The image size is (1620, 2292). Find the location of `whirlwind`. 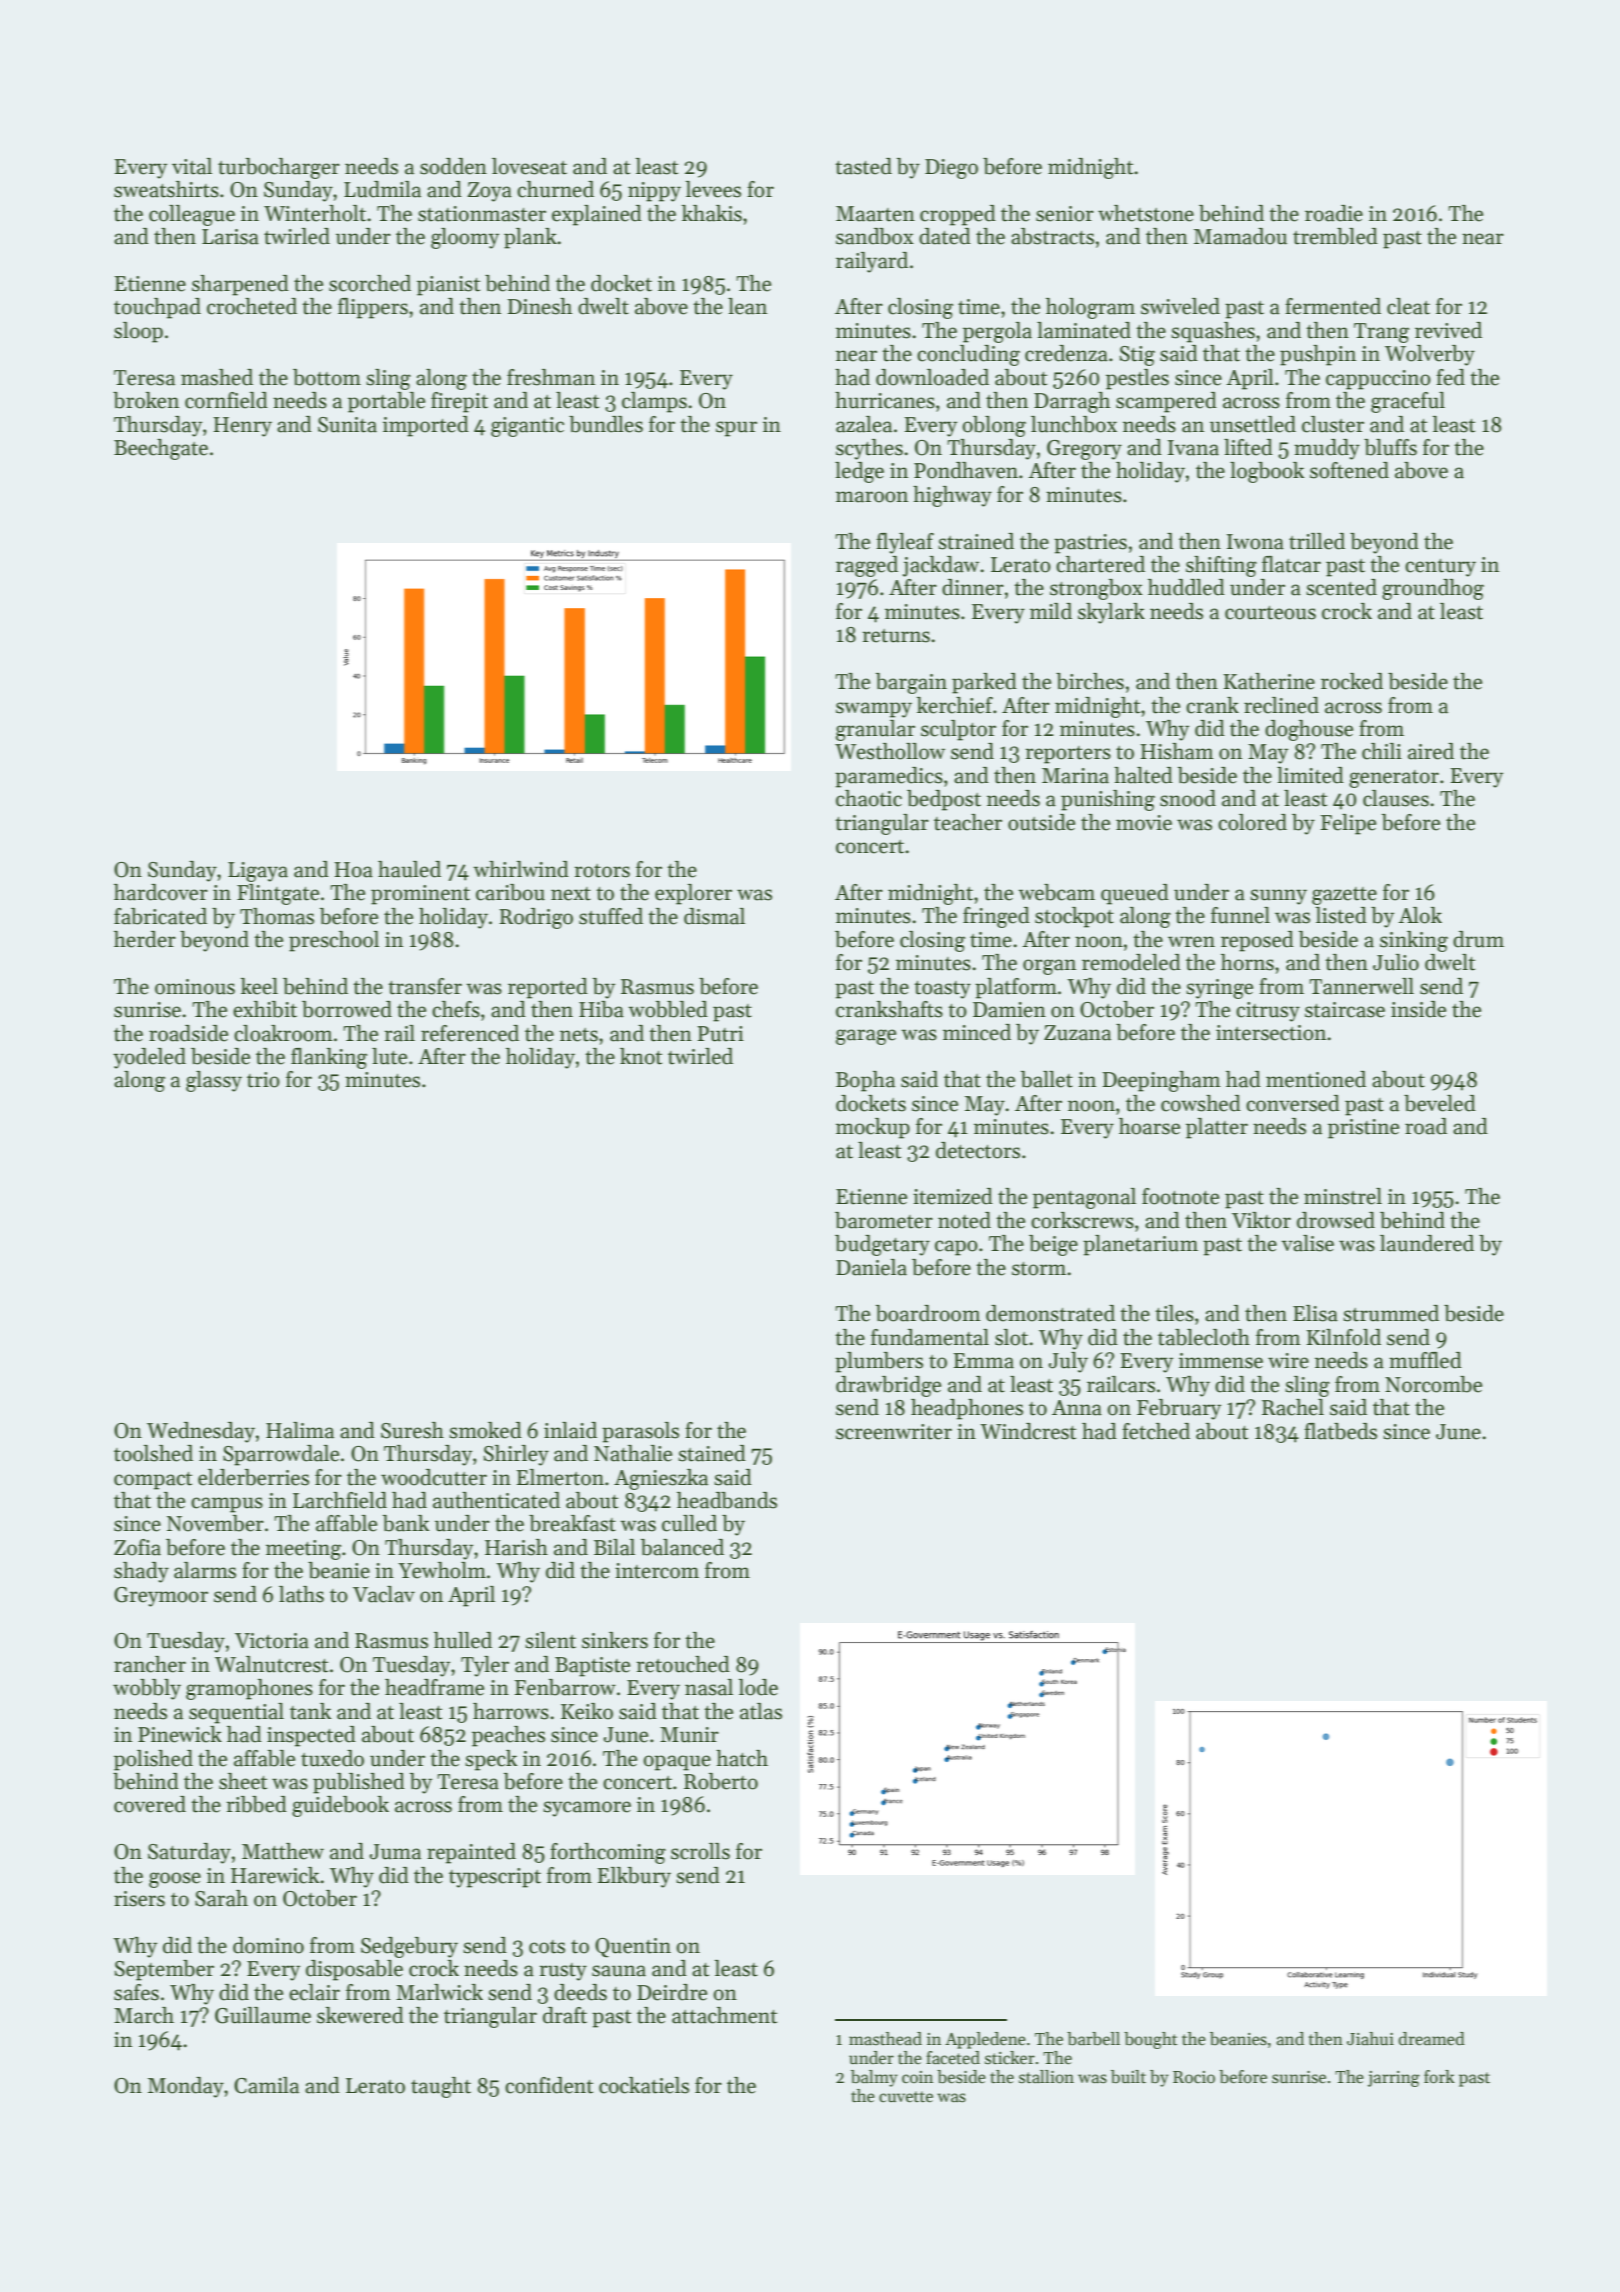

whirlwind is located at coordinates (521, 869).
